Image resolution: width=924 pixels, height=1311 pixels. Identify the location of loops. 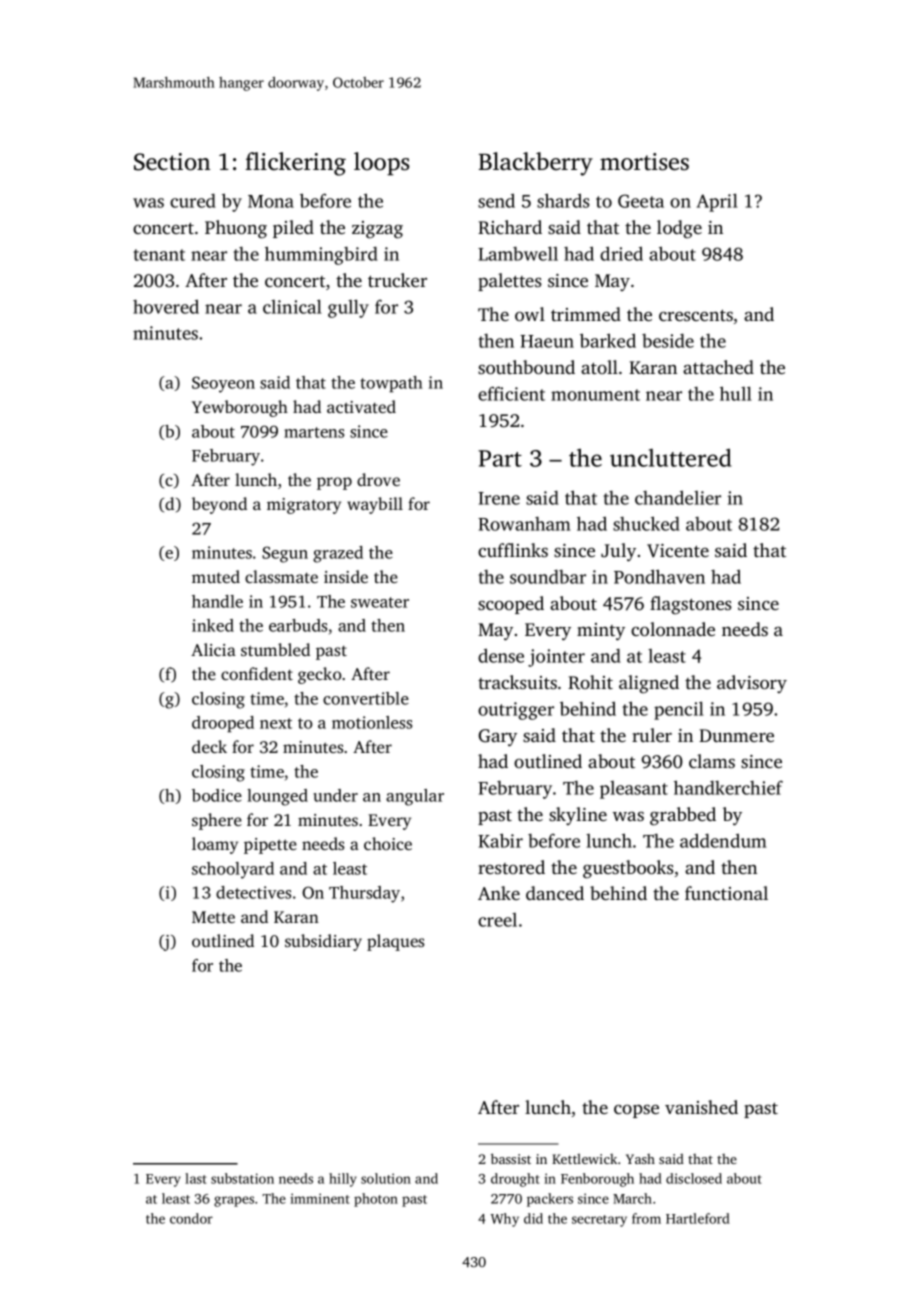
(382, 164).
